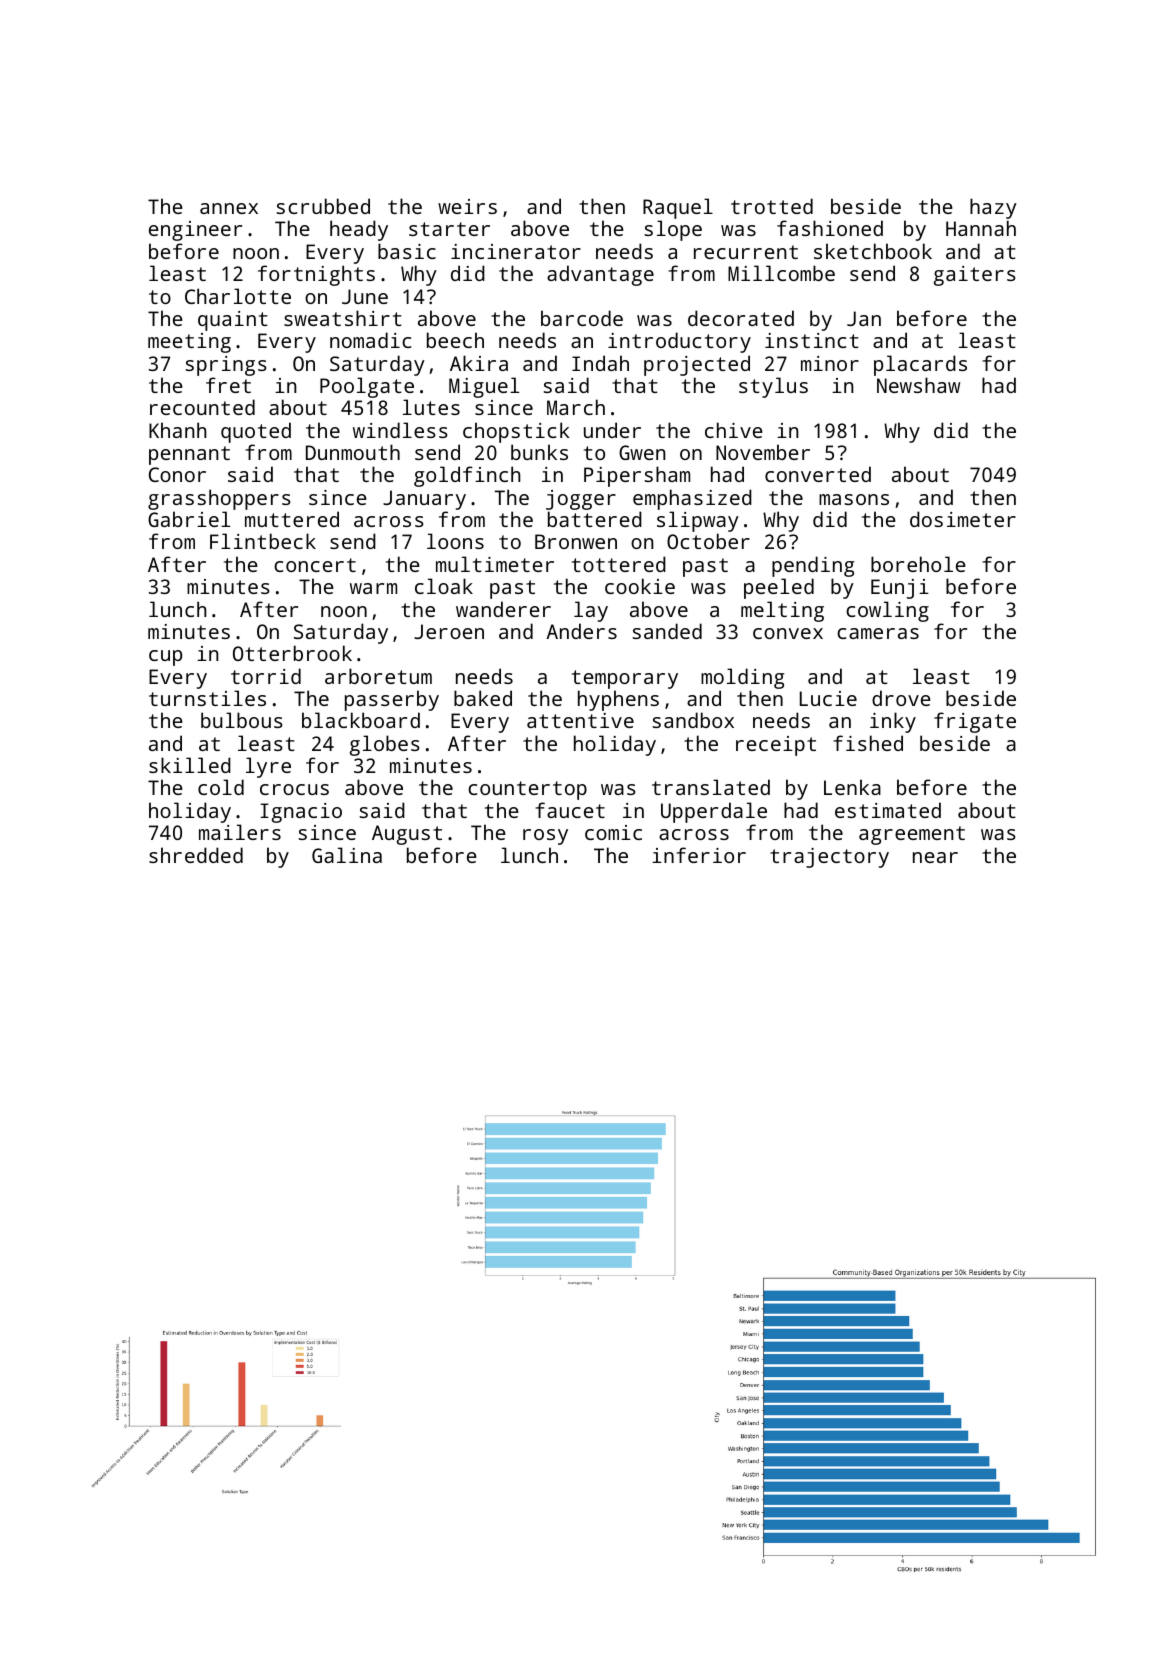 This screenshot has height=1654, width=1165. I want to click on slope, so click(673, 231).
